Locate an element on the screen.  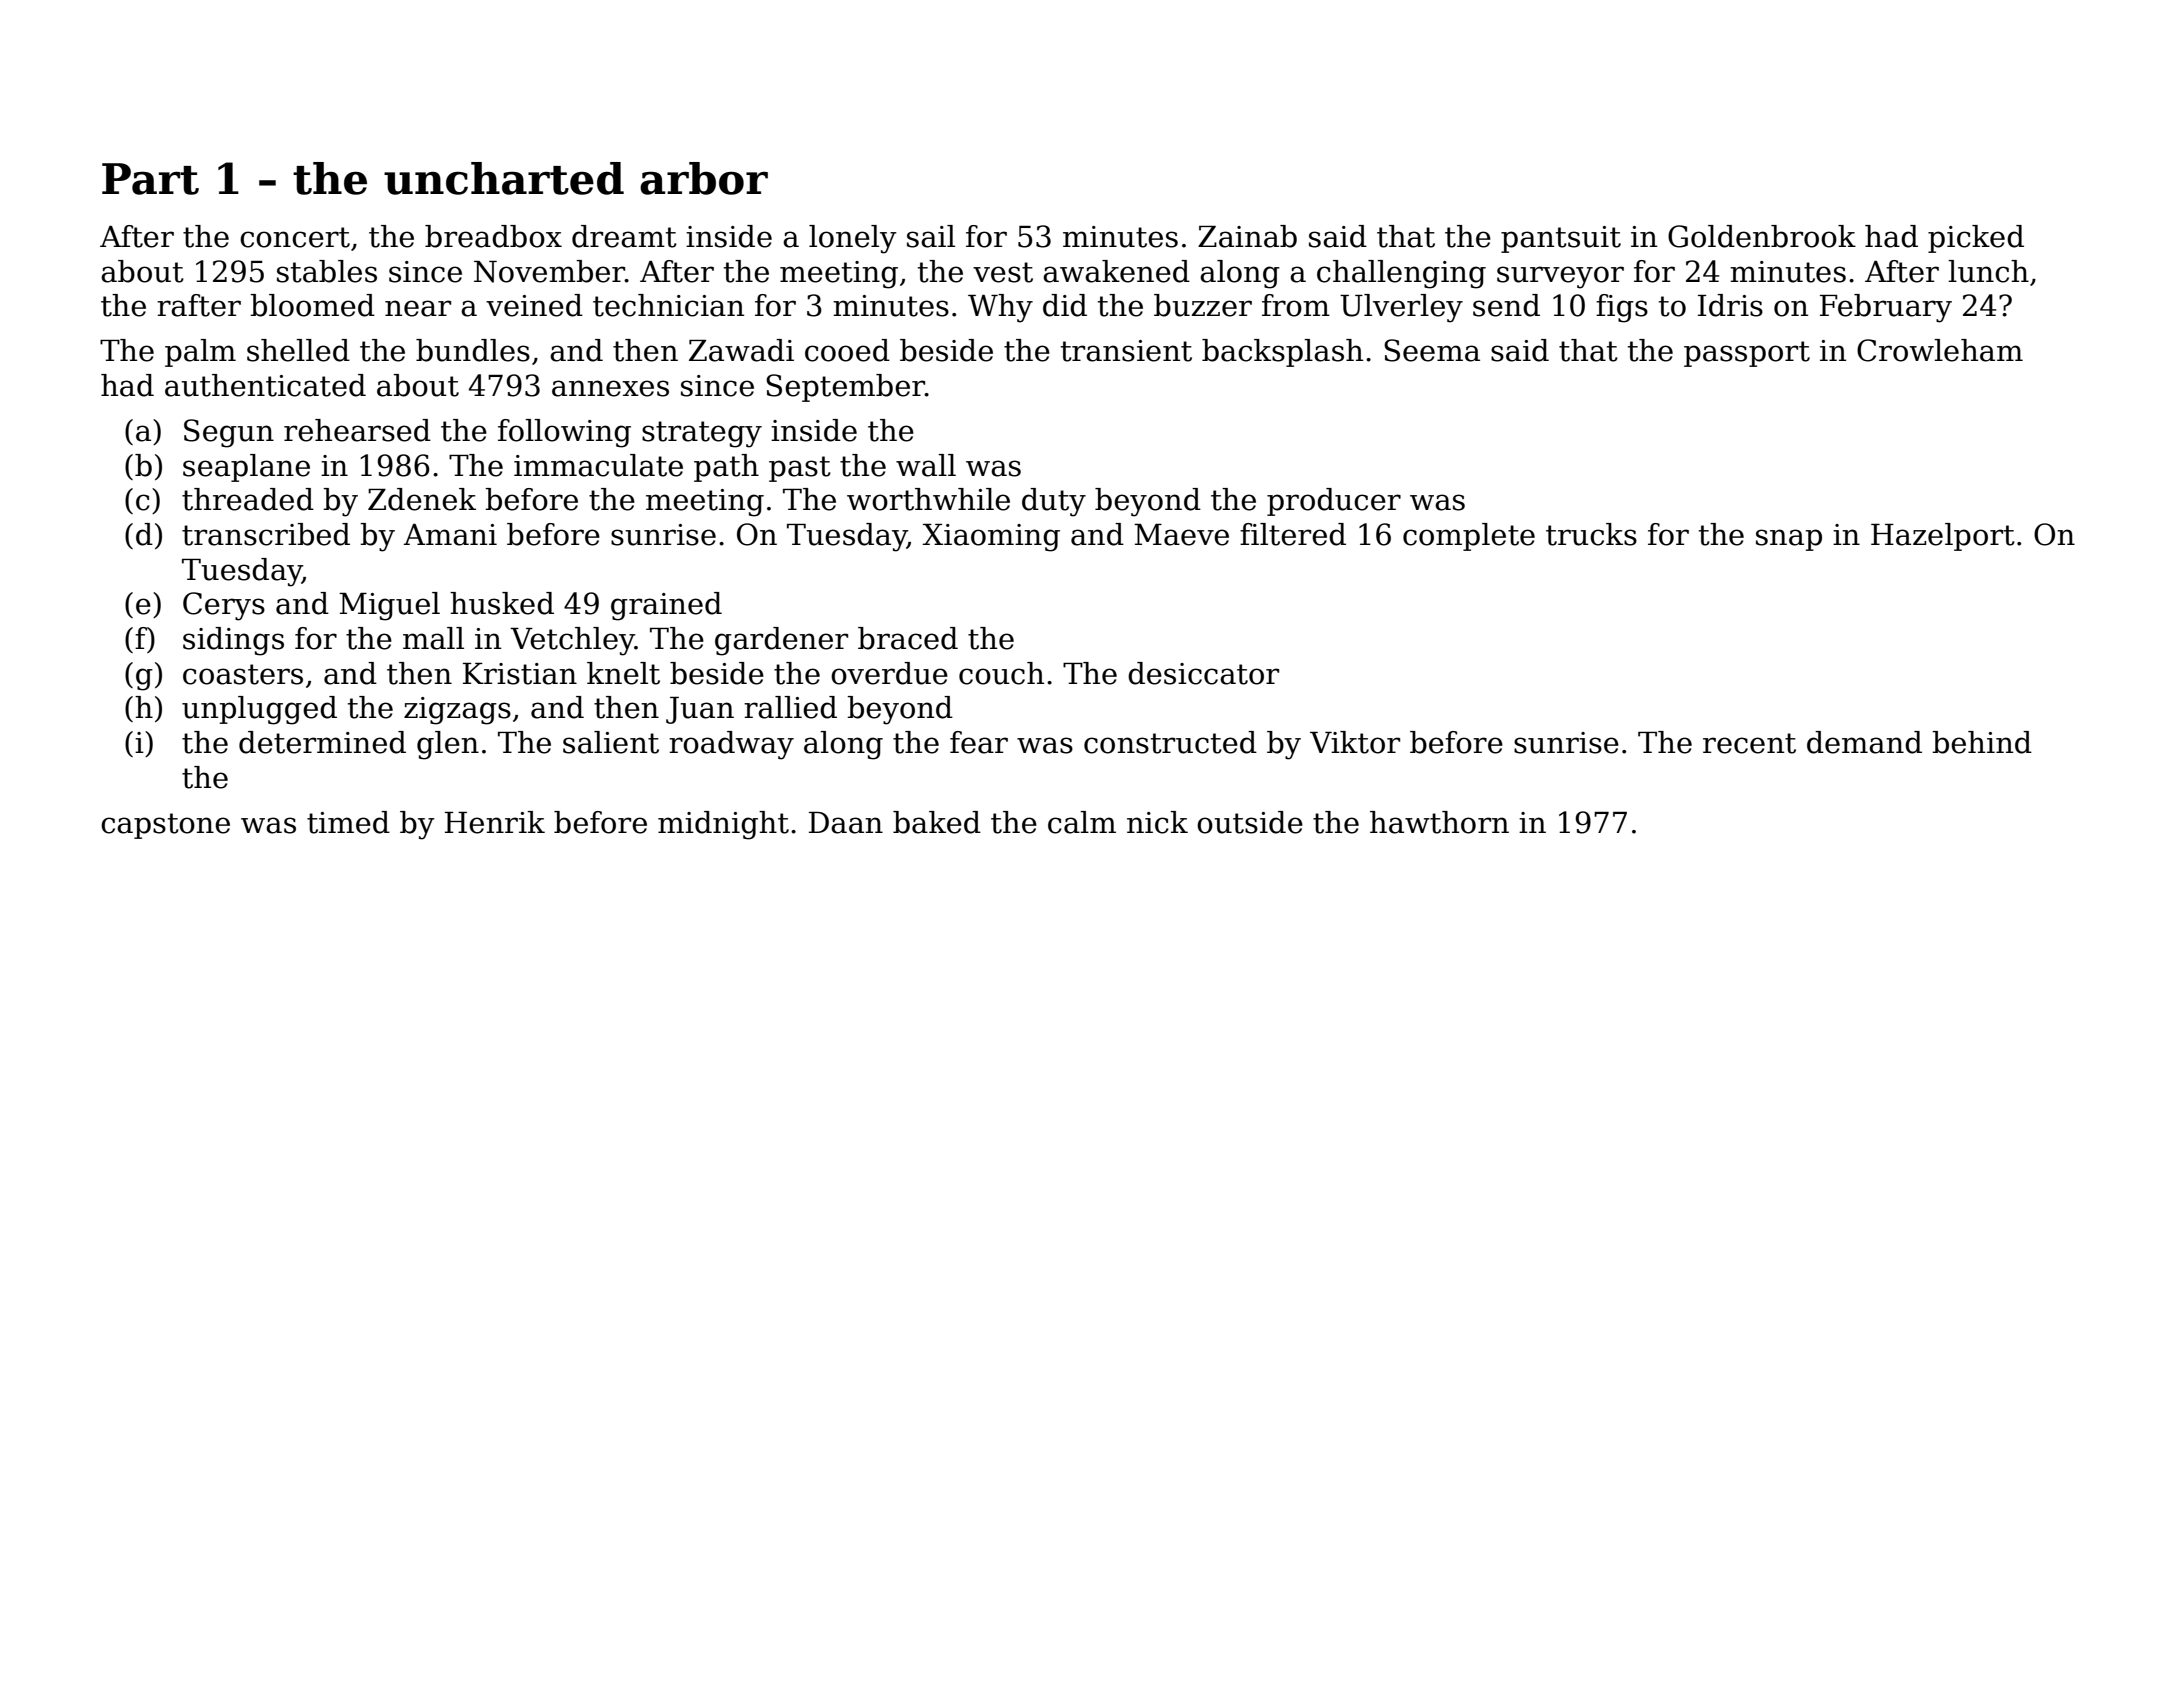
Henrik is located at coordinates (495, 822).
